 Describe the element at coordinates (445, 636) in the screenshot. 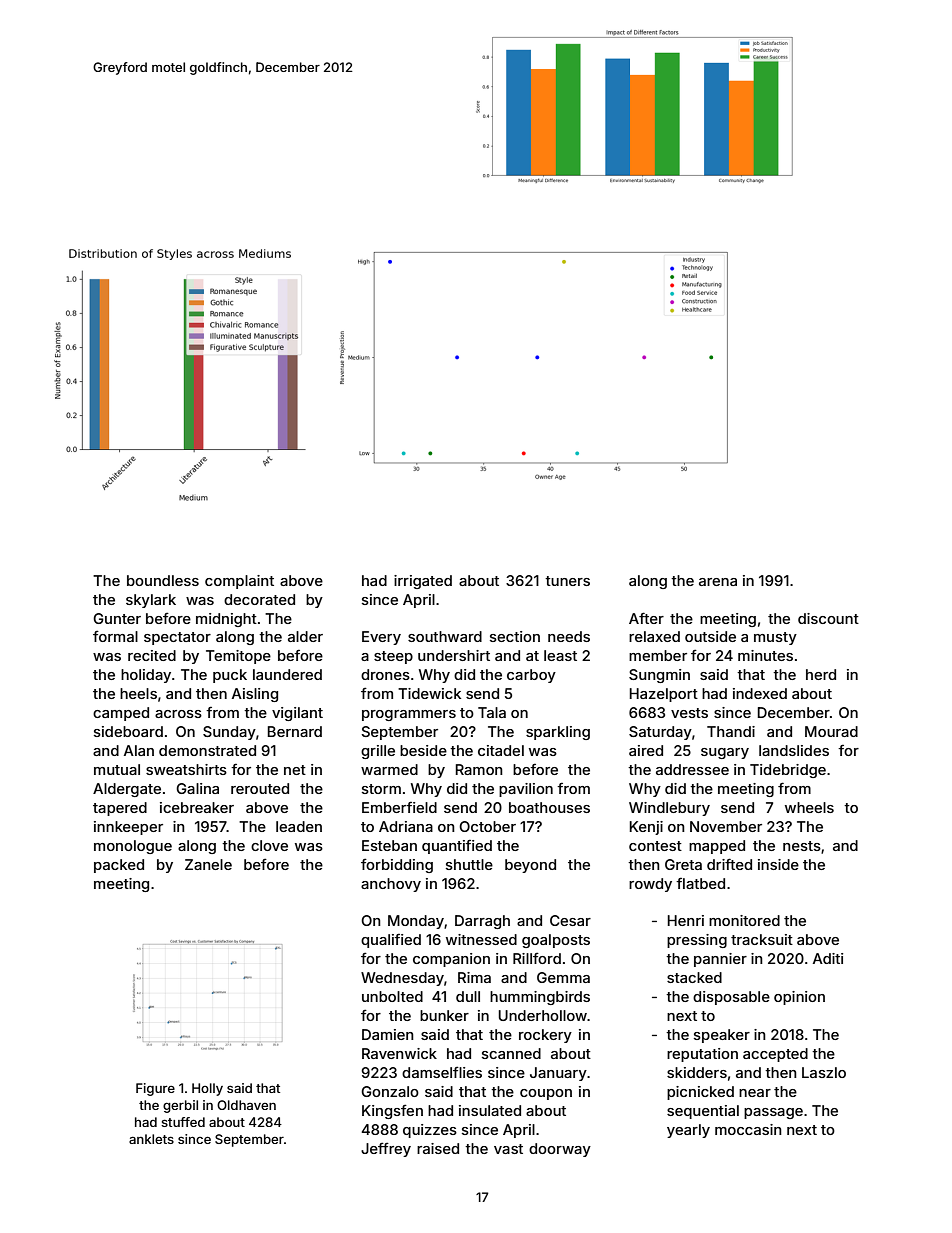

I see `southward` at that location.
